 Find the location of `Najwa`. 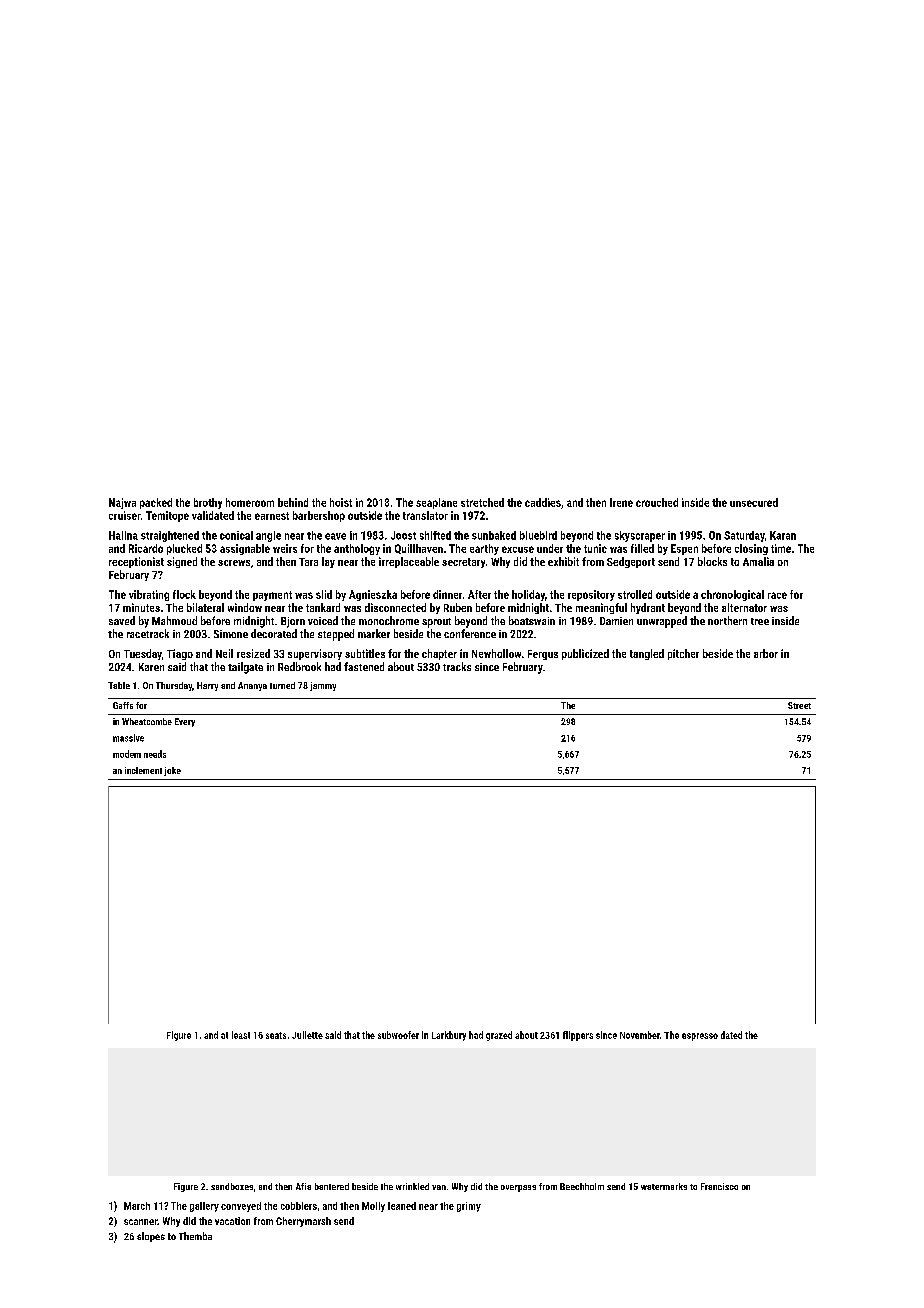

Najwa is located at coordinates (122, 503).
